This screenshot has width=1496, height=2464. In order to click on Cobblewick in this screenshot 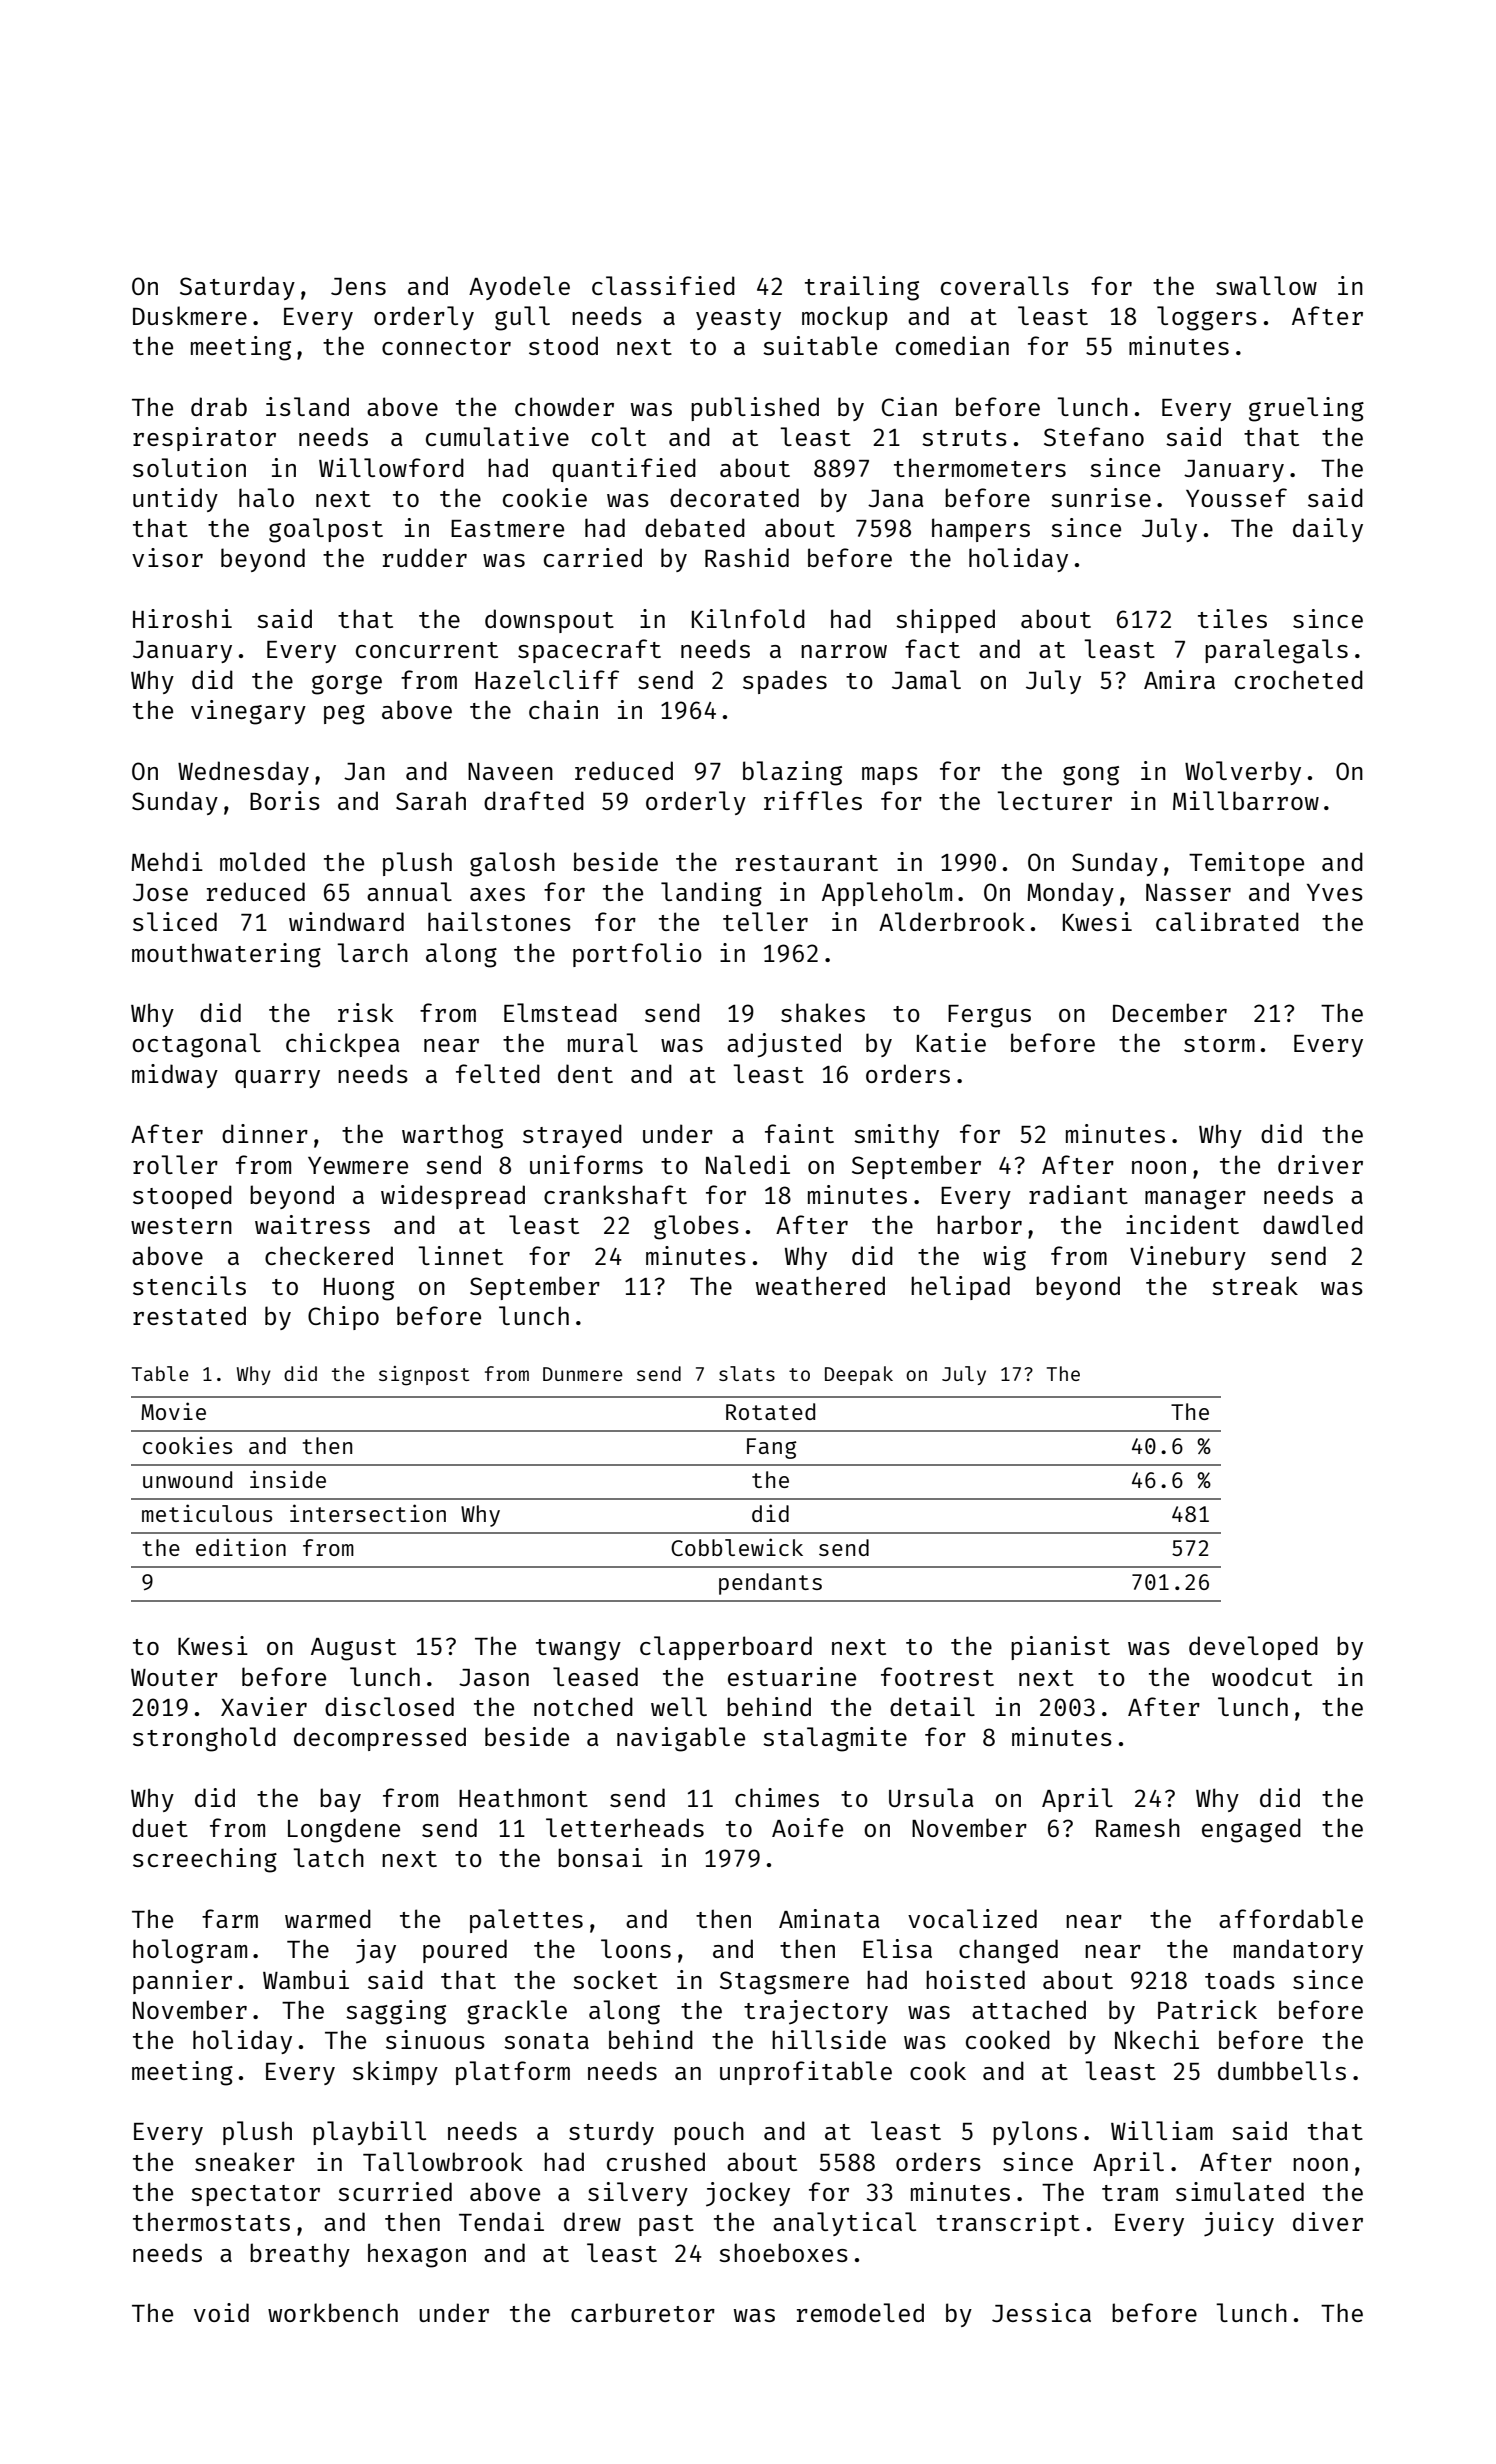, I will do `click(737, 1547)`.
